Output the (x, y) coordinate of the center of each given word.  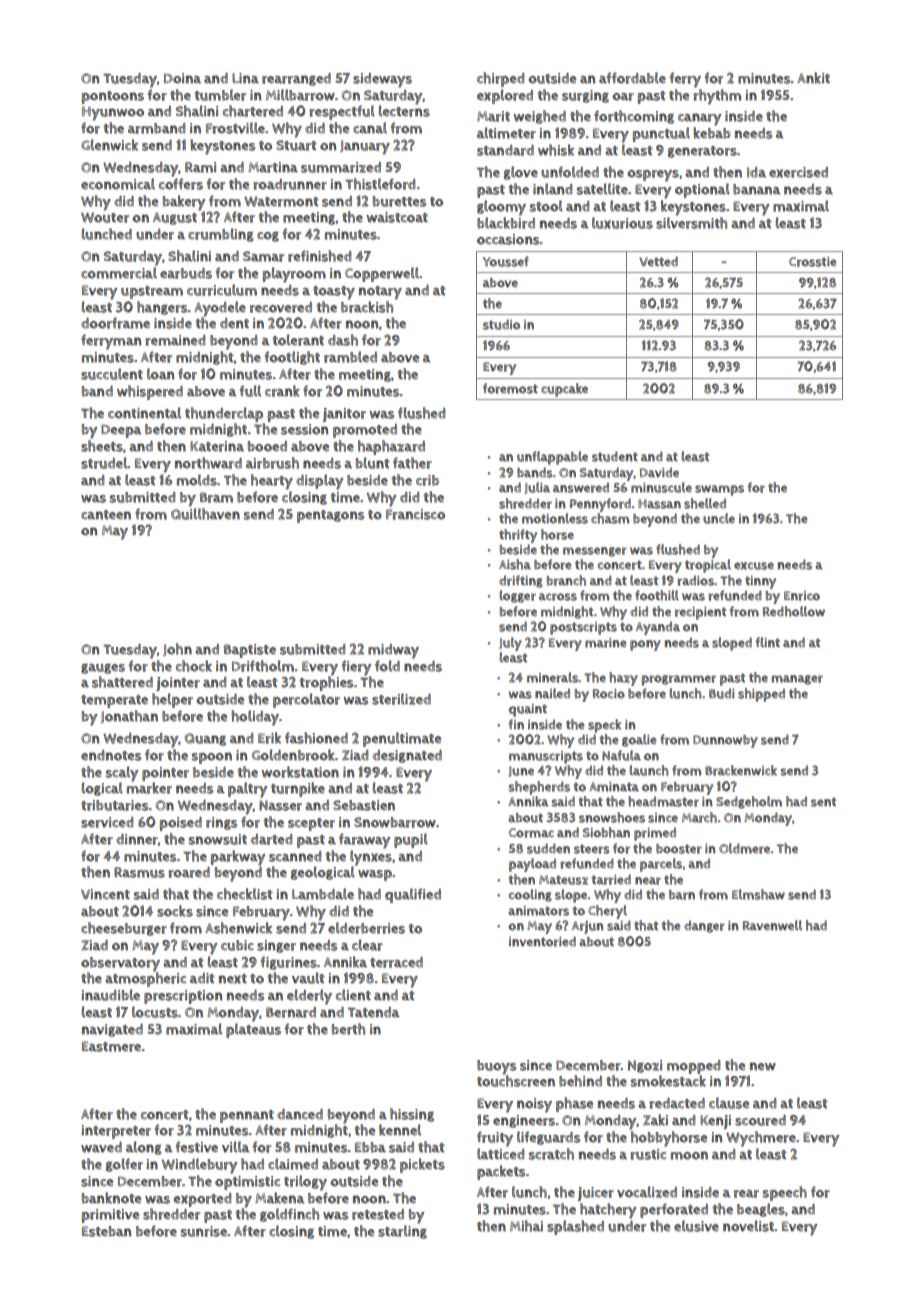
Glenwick (109, 145)
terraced (396, 962)
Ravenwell (772, 925)
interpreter (116, 1132)
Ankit (813, 78)
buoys (496, 1067)
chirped (500, 79)
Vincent (105, 894)
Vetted (658, 261)
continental (144, 413)
